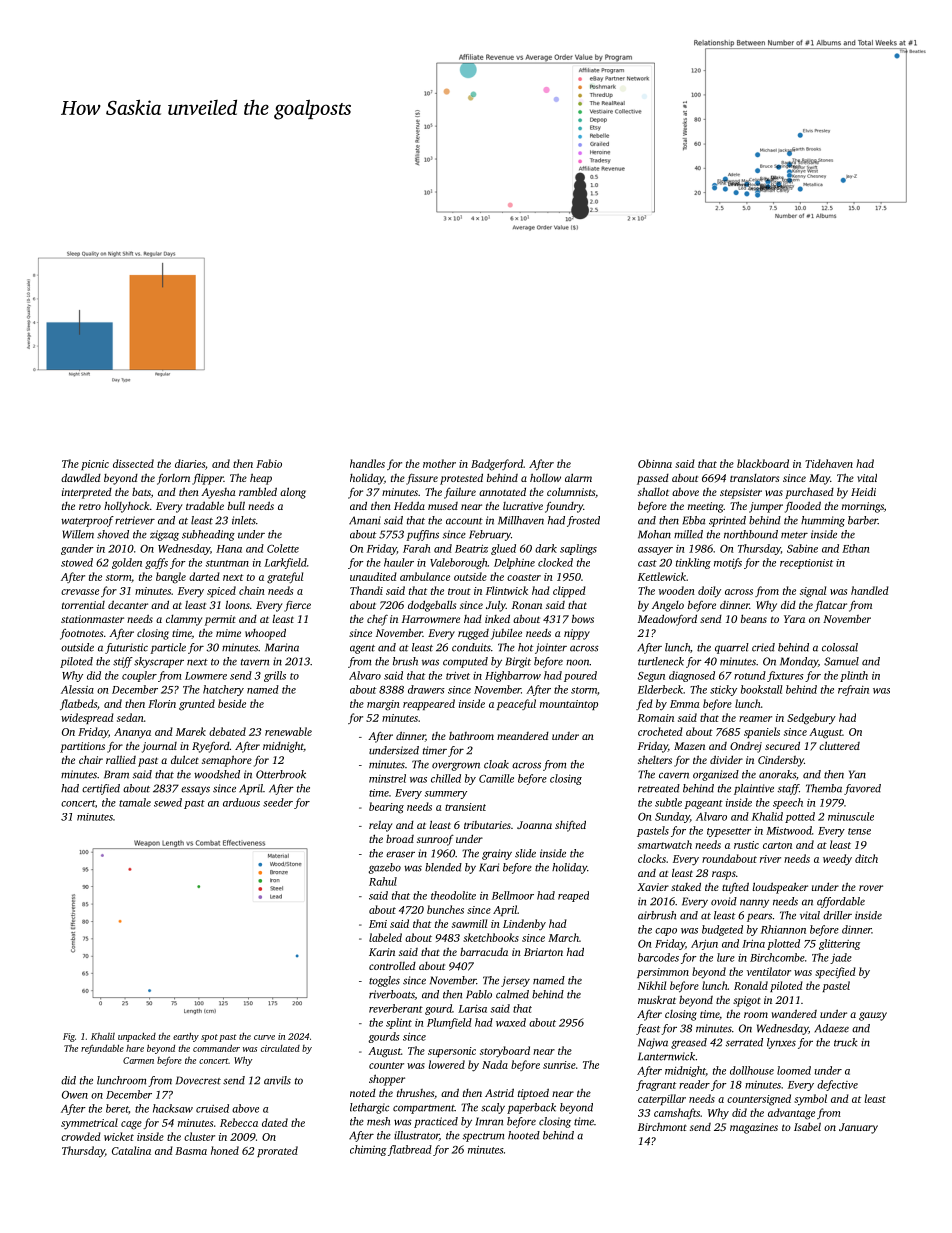  I want to click on chiming, so click(368, 1150).
